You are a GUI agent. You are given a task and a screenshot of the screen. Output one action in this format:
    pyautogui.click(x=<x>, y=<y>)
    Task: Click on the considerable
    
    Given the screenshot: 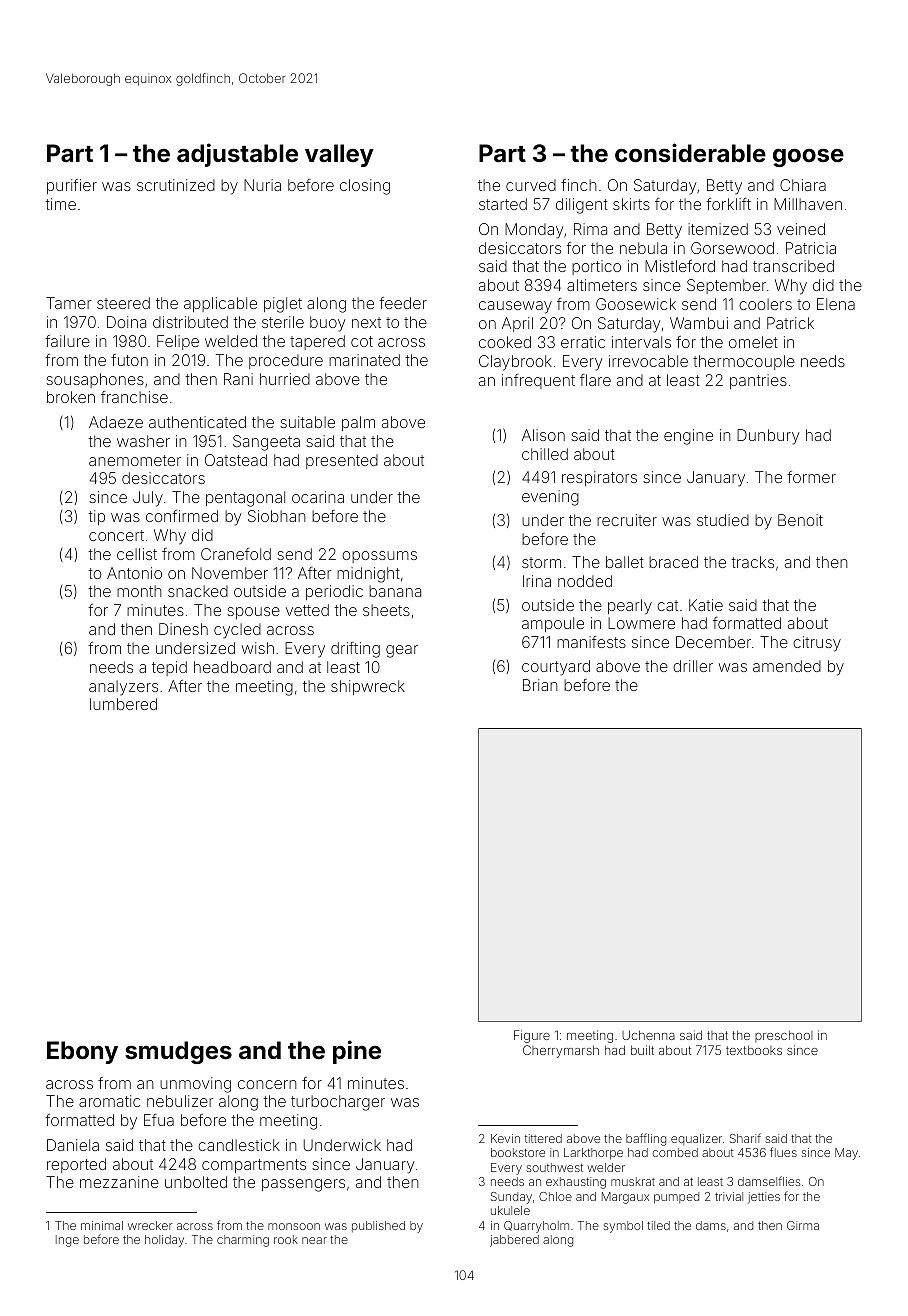 What is the action you would take?
    pyautogui.click(x=690, y=153)
